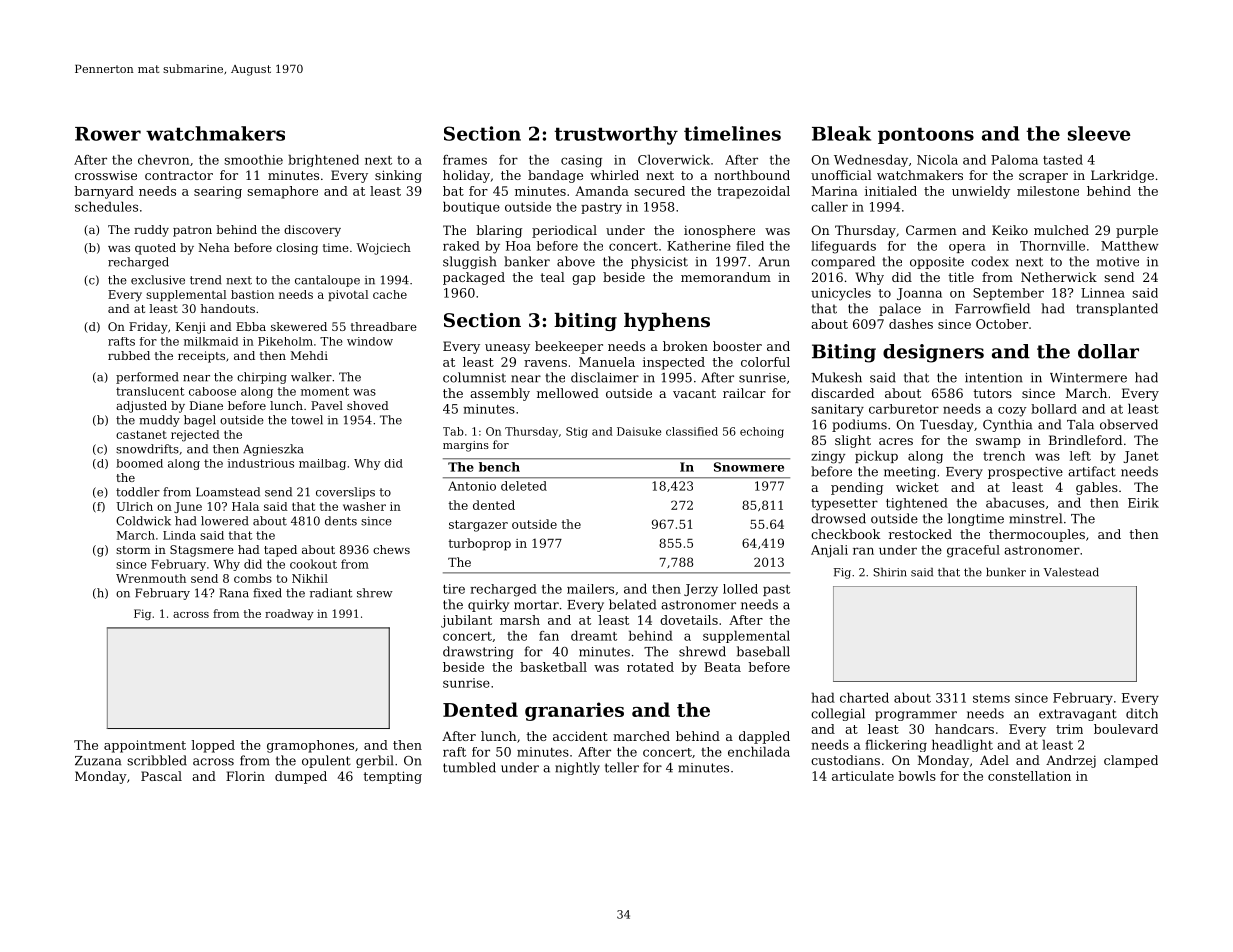 The image size is (1233, 952). What do you see at coordinates (841, 133) in the screenshot?
I see `Bleak` at bounding box center [841, 133].
